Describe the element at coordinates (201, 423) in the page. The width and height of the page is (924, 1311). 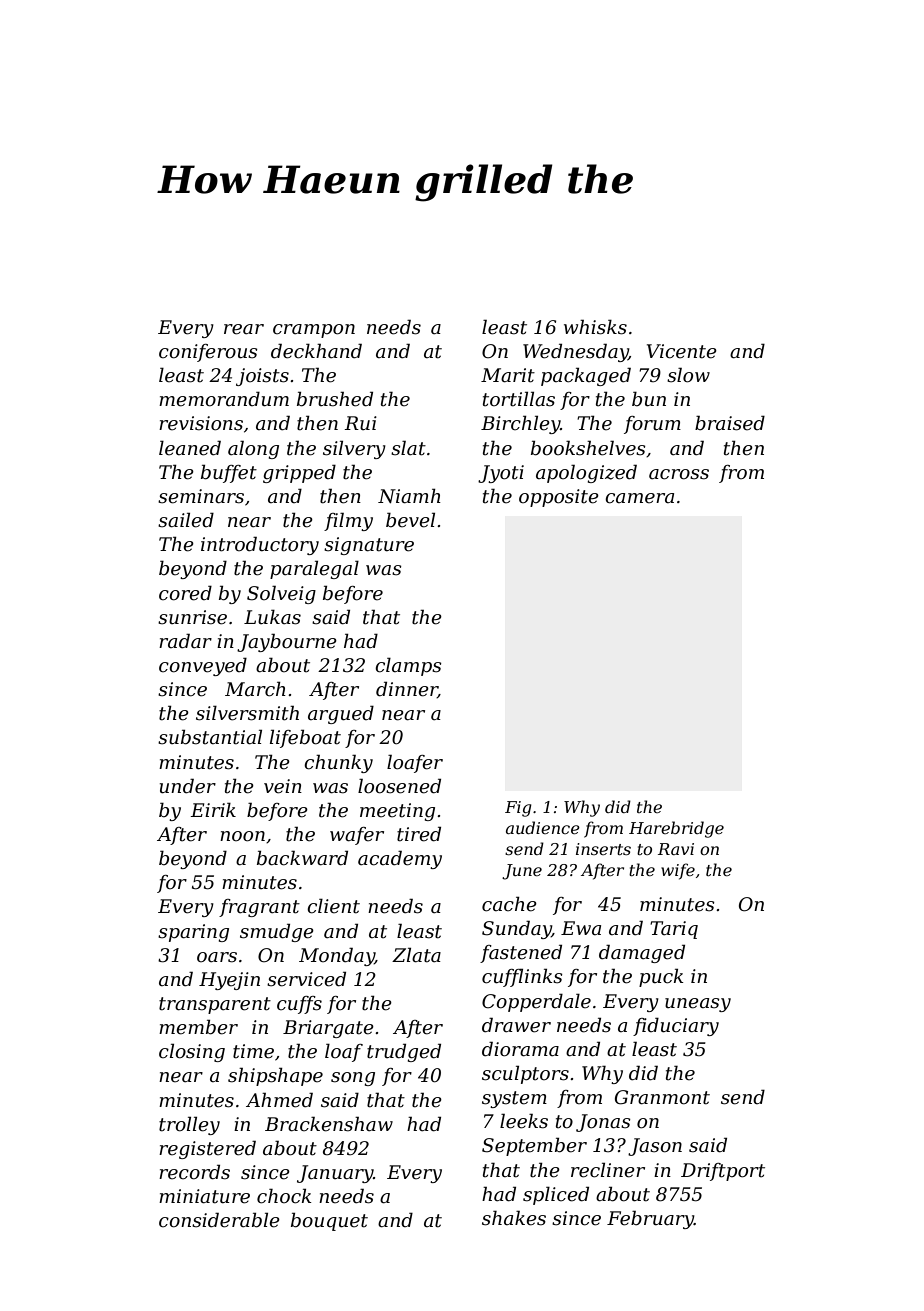
I see `revisions` at that location.
